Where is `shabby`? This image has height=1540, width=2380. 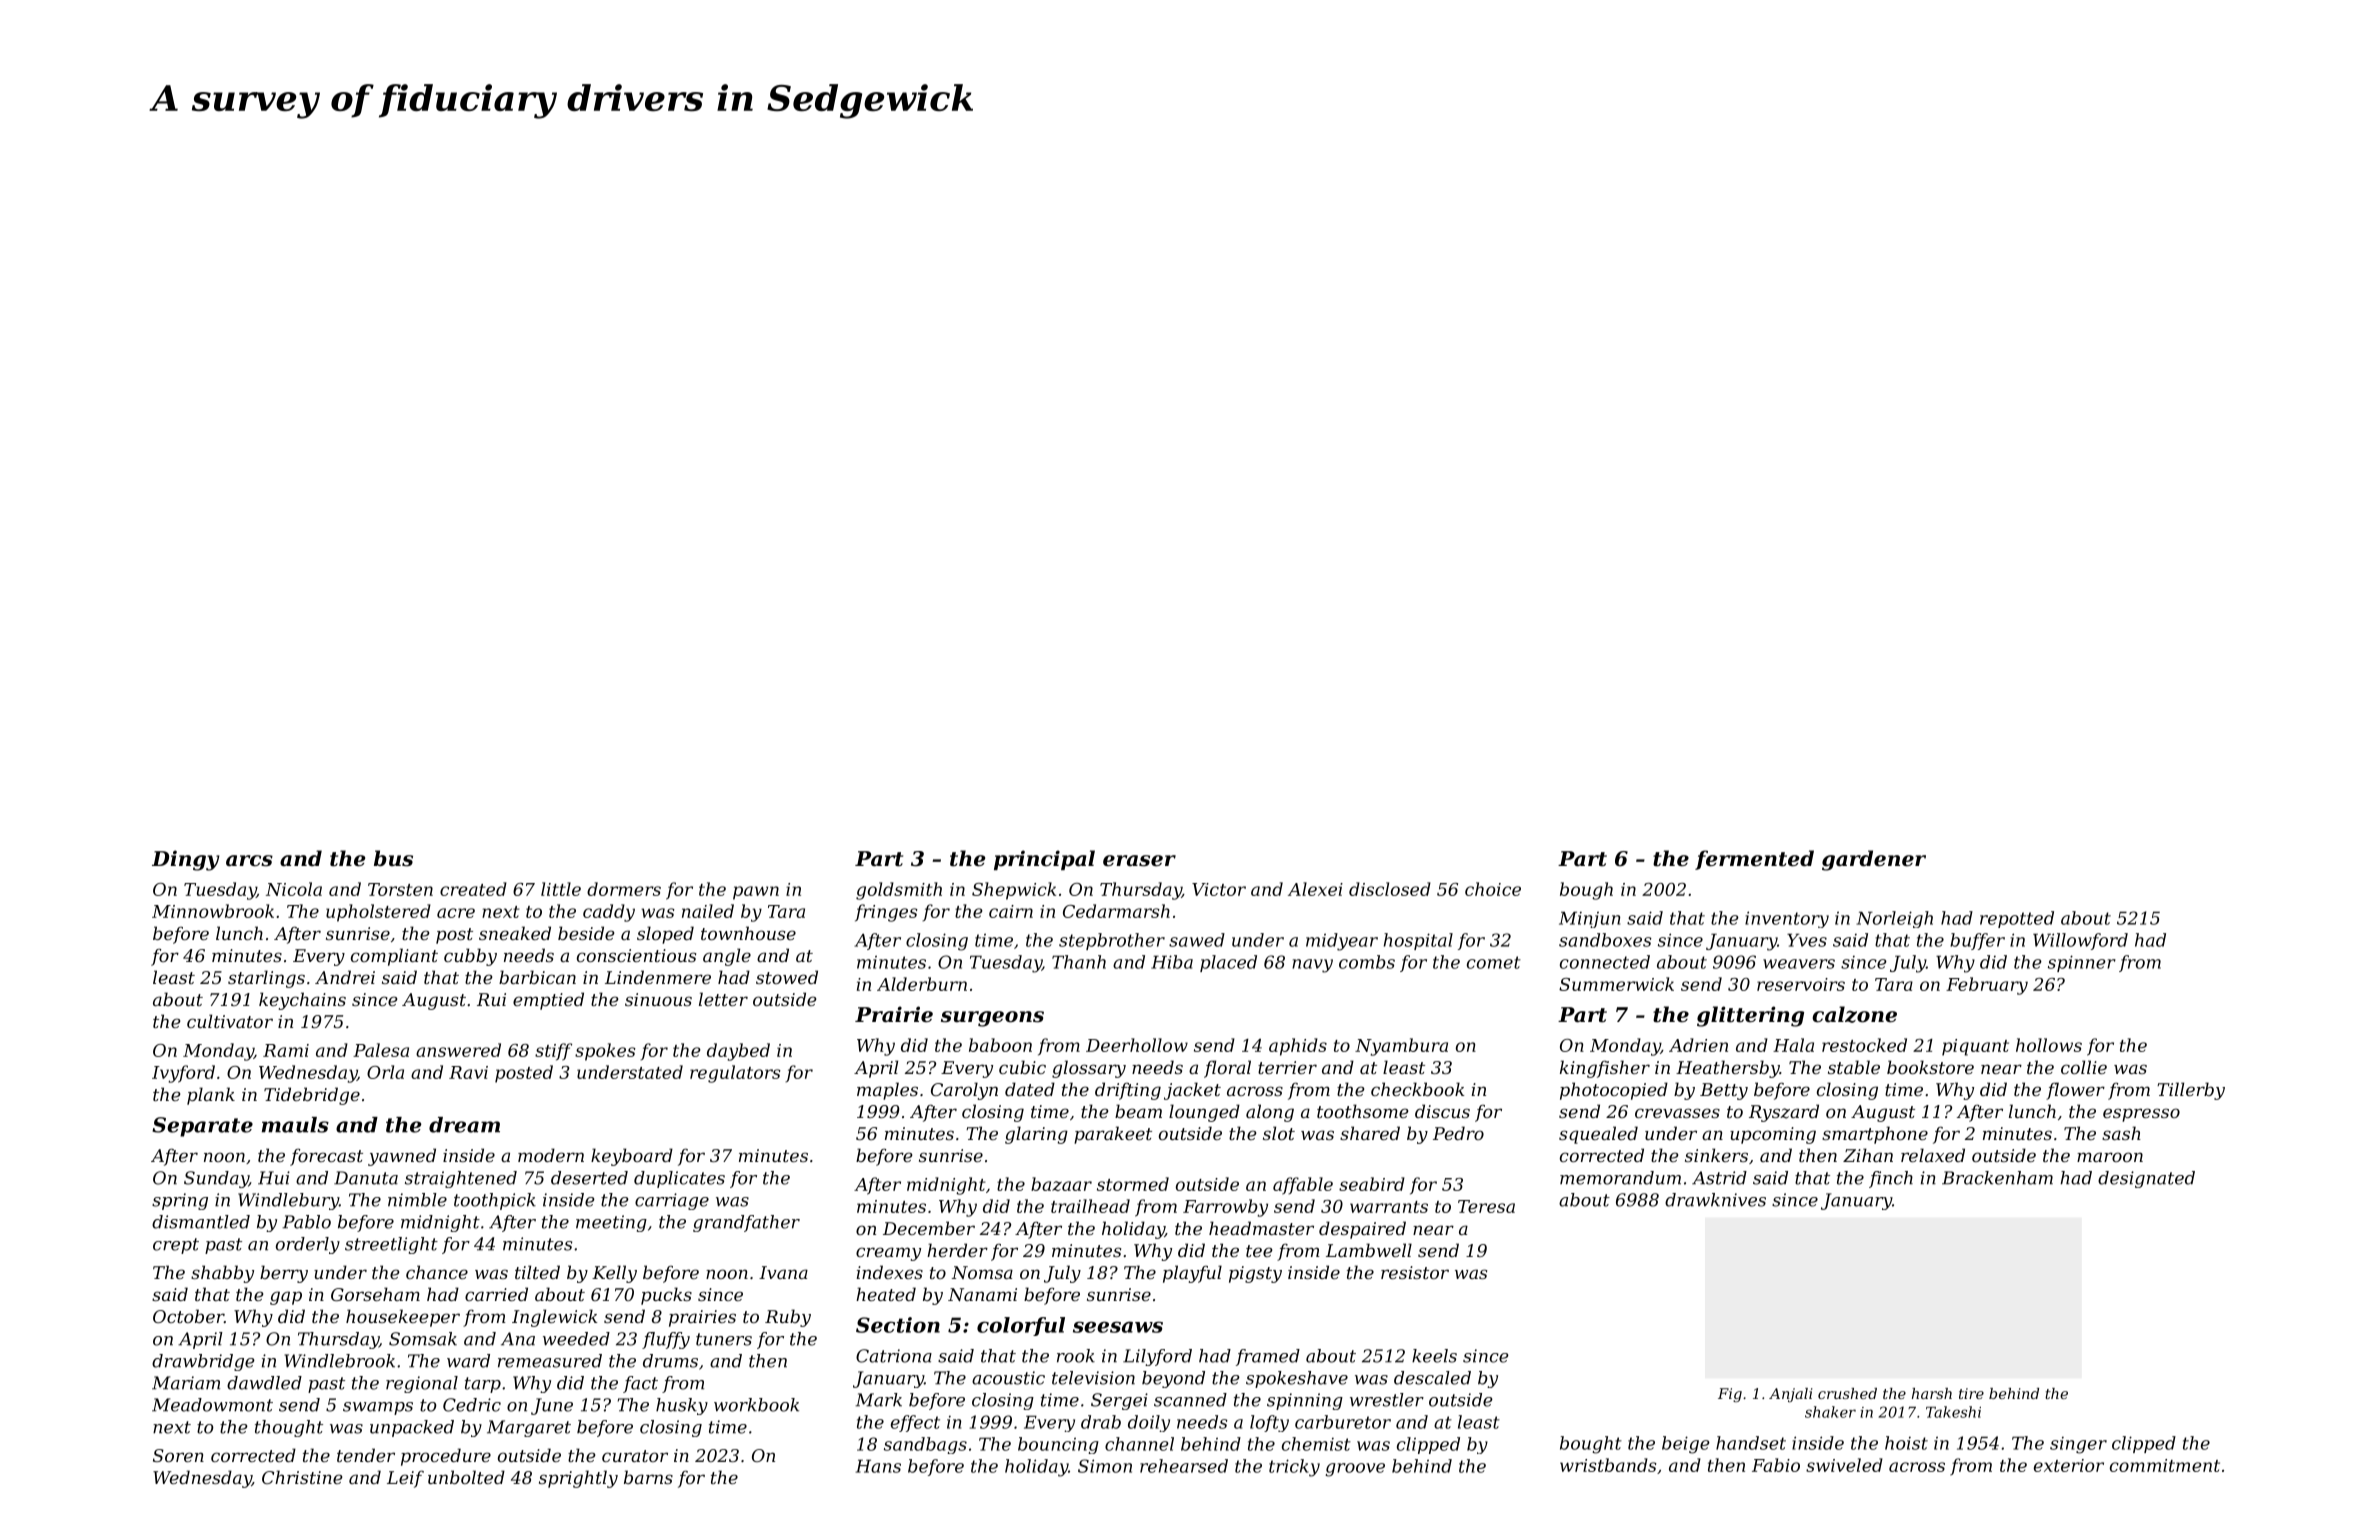
shabby is located at coordinates (222, 1274).
